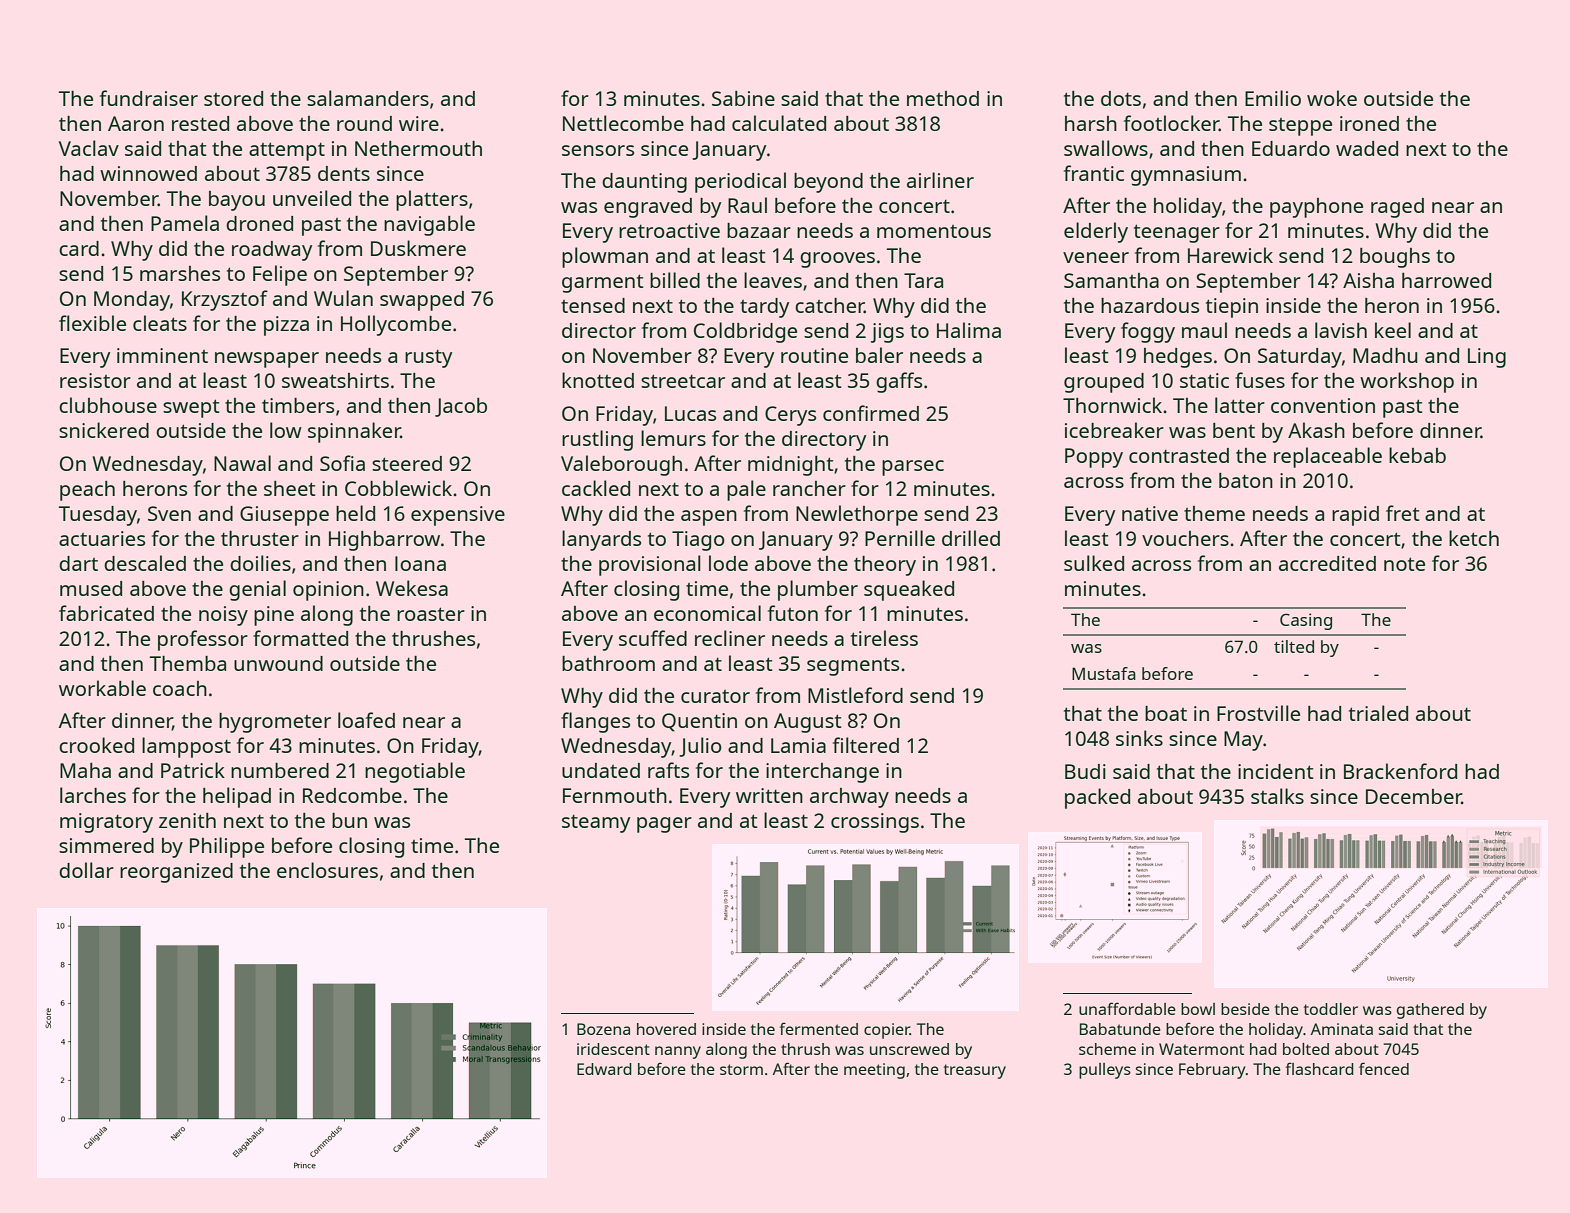  I want to click on loafed, so click(366, 720).
